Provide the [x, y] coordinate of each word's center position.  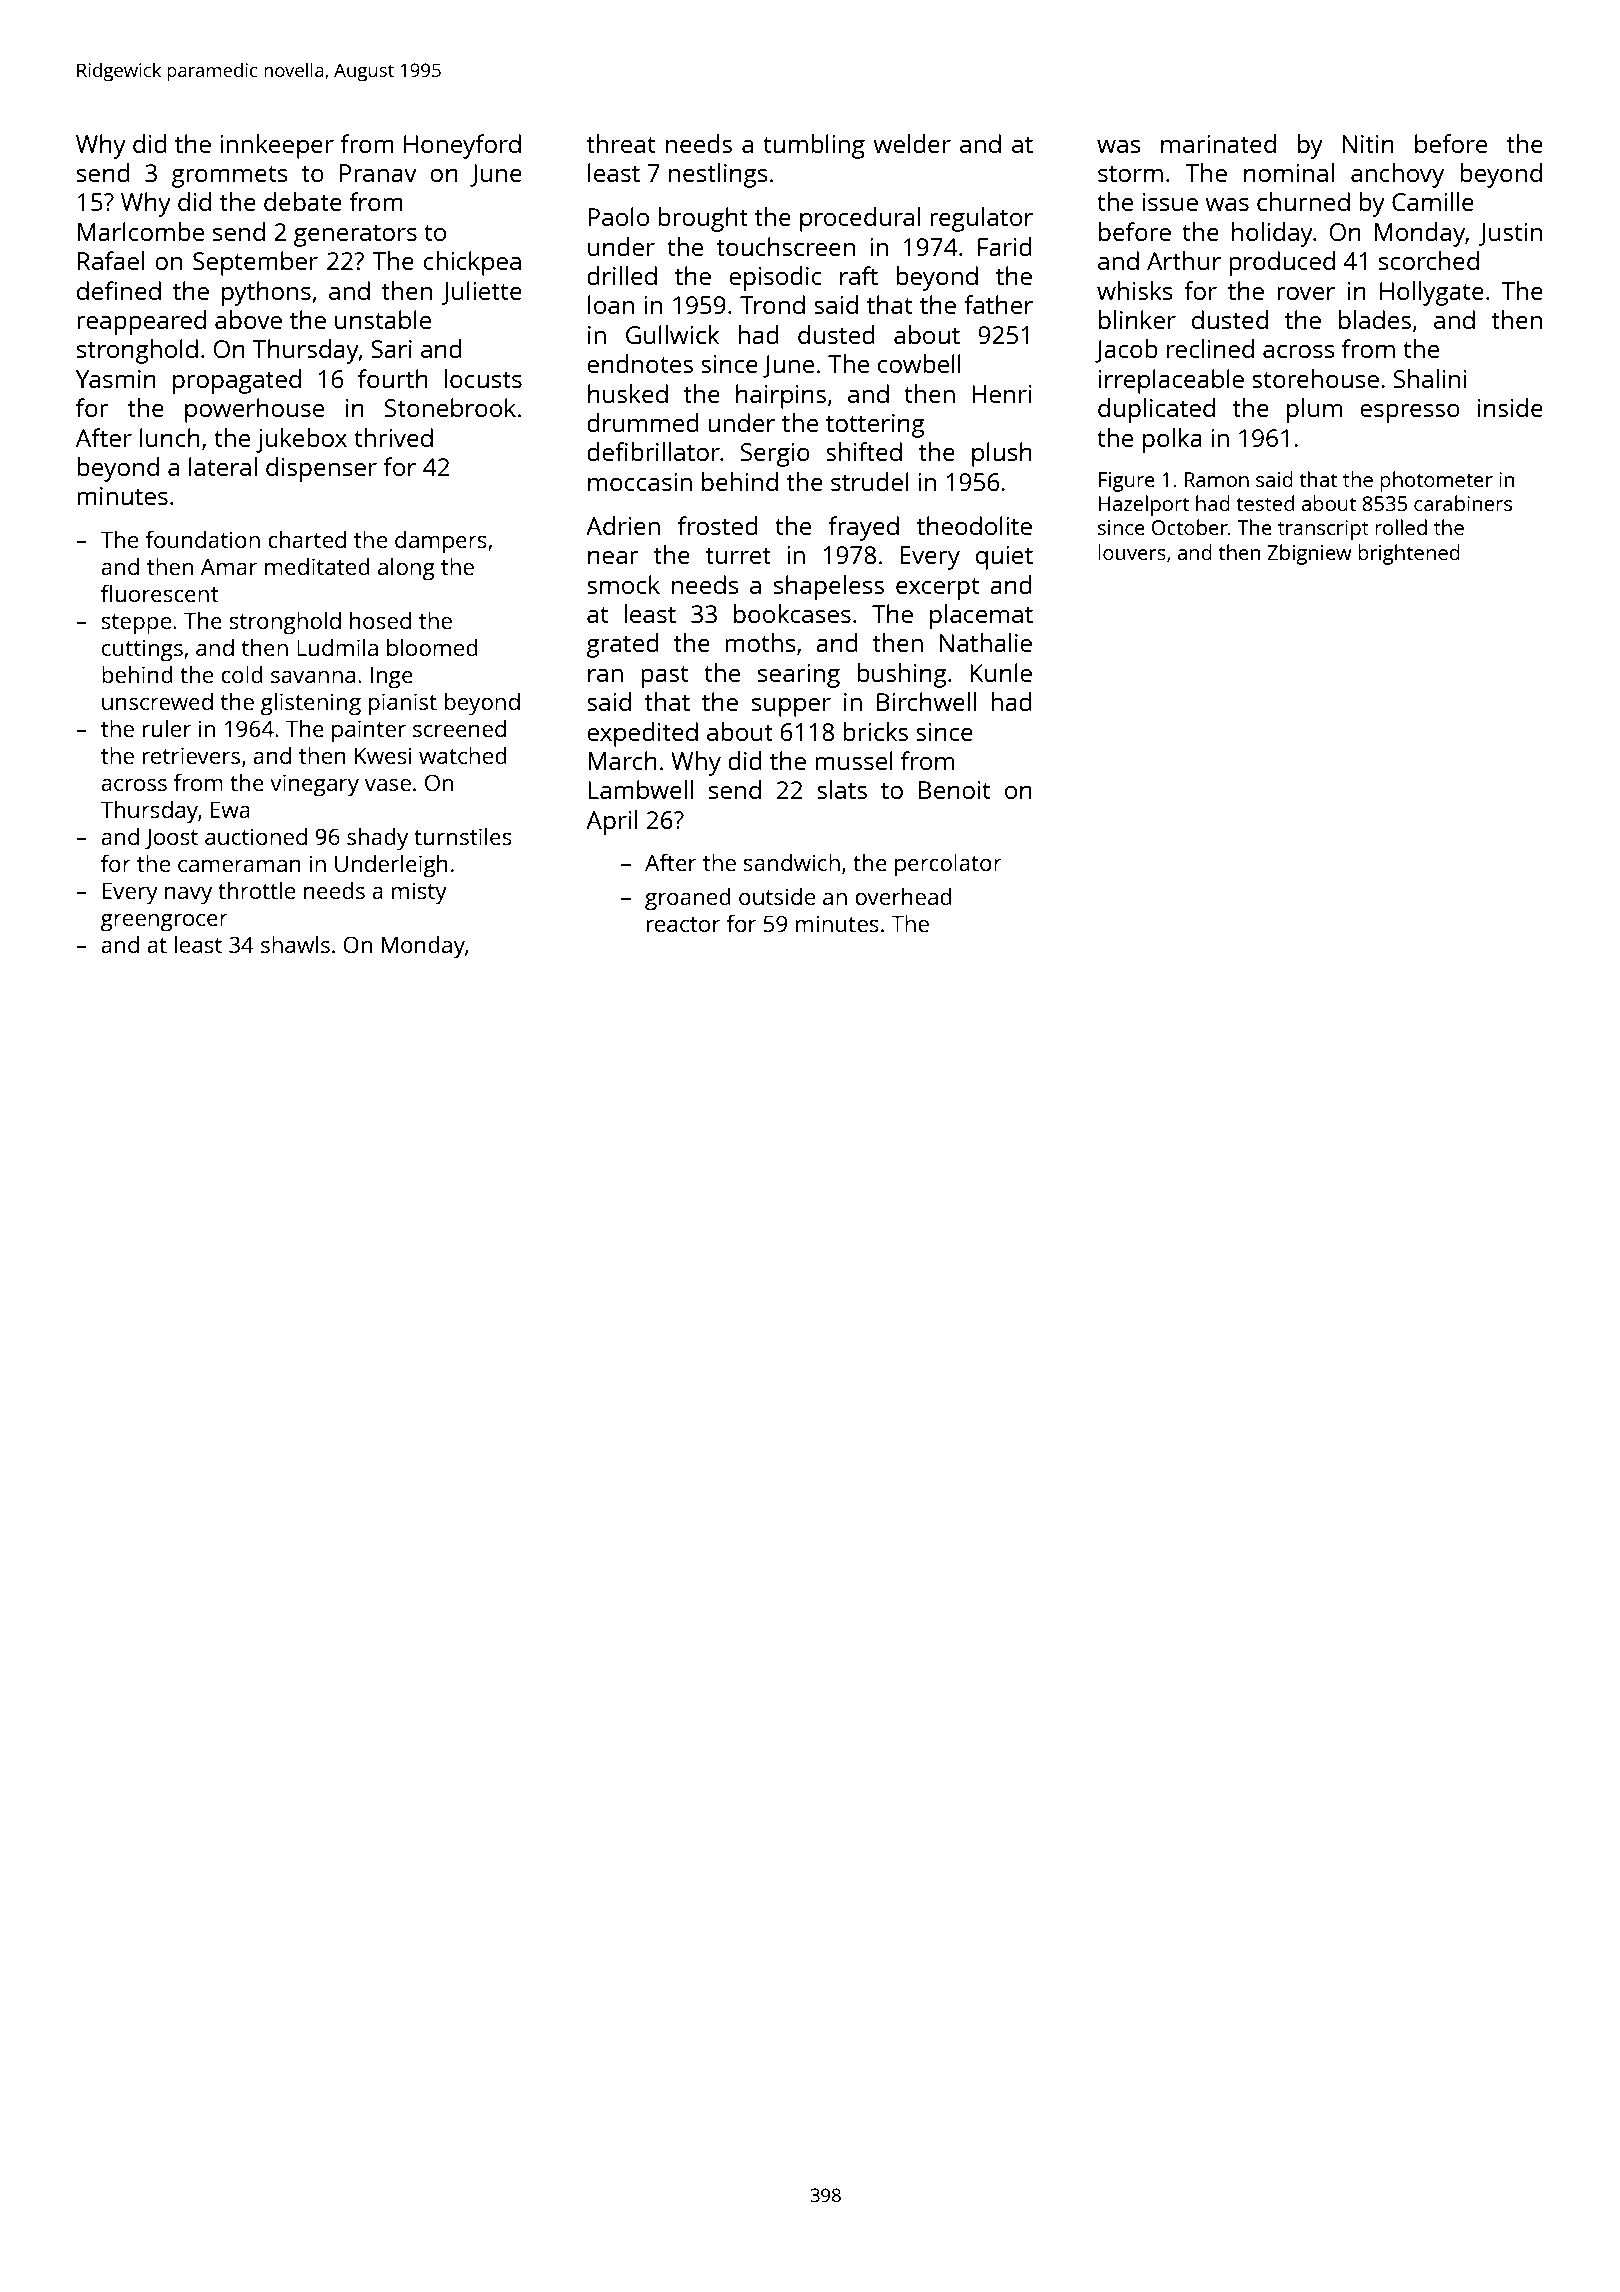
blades [1375, 319]
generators [355, 236]
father [998, 304]
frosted [718, 525]
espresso [1410, 413]
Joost [171, 839]
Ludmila [337, 647]
